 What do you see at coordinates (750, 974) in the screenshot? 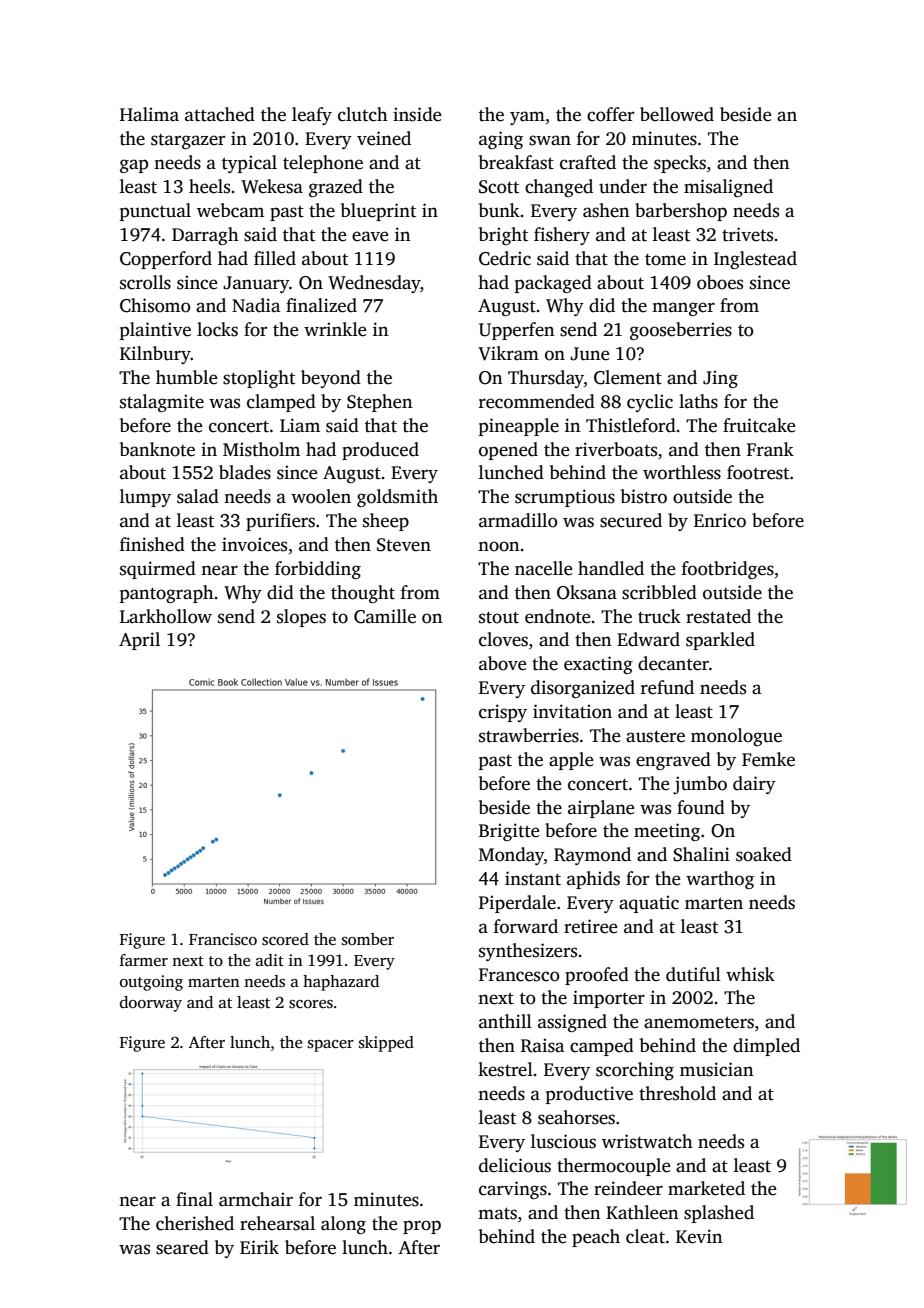
I see `whisk` at bounding box center [750, 974].
